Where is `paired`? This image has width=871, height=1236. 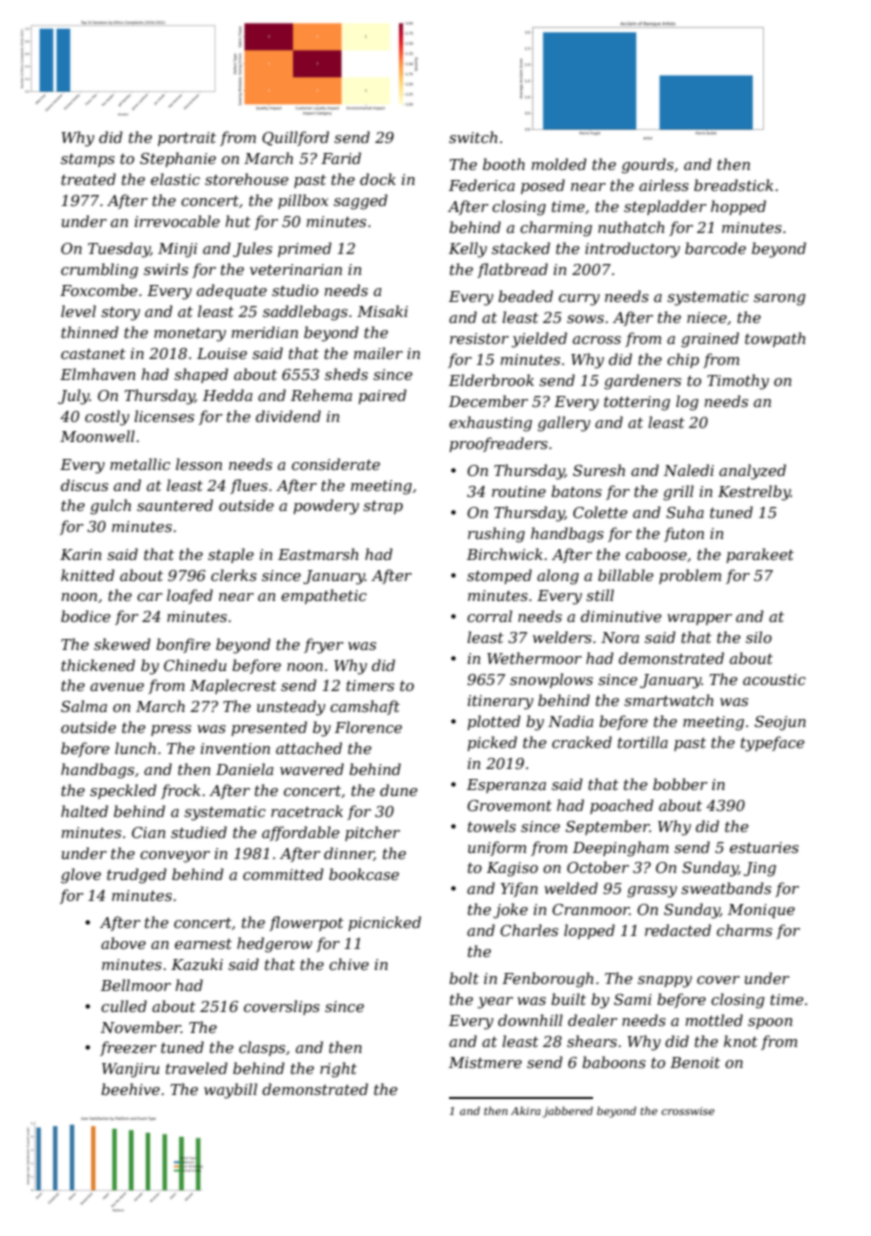 paired is located at coordinates (382, 396).
